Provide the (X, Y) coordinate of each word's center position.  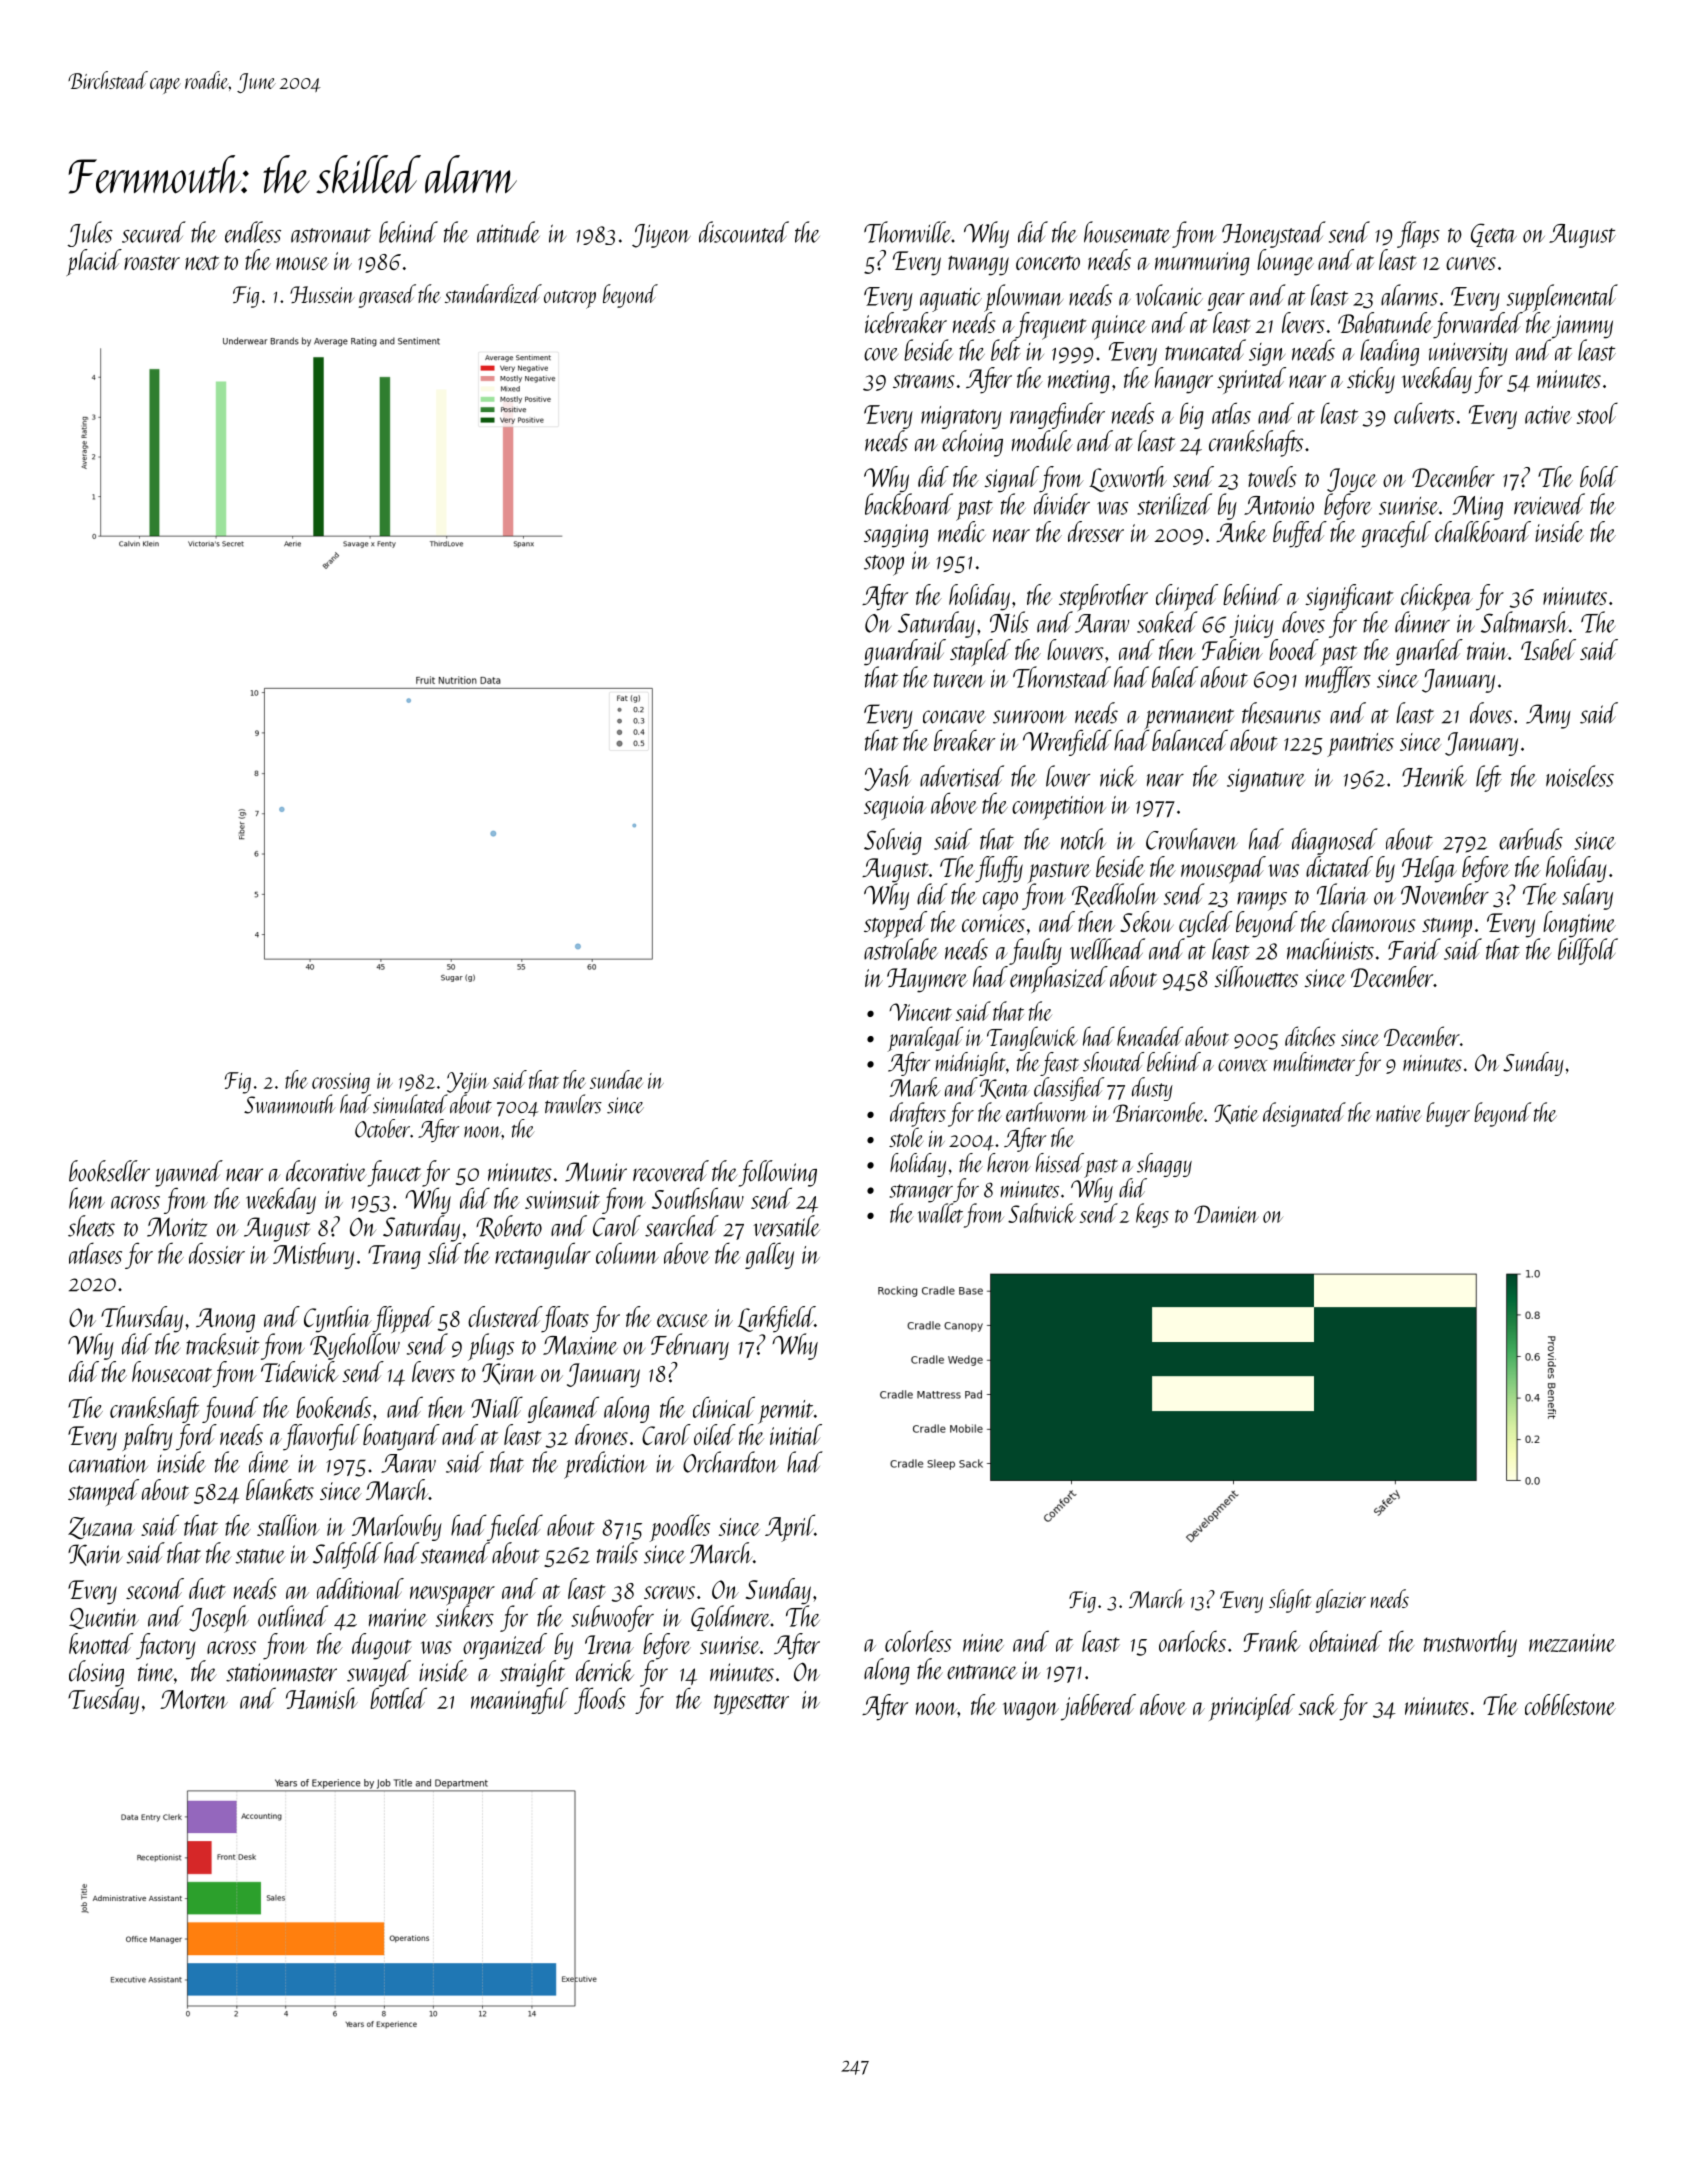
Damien (1226, 1214)
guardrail (905, 652)
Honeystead (1274, 234)
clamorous (1374, 921)
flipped (404, 1319)
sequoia (895, 808)
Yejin (468, 1083)
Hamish (322, 1698)
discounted (744, 232)
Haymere (927, 980)
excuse (683, 1320)
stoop (884, 565)
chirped (1187, 597)
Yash (887, 778)
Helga (1429, 869)
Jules (90, 234)
